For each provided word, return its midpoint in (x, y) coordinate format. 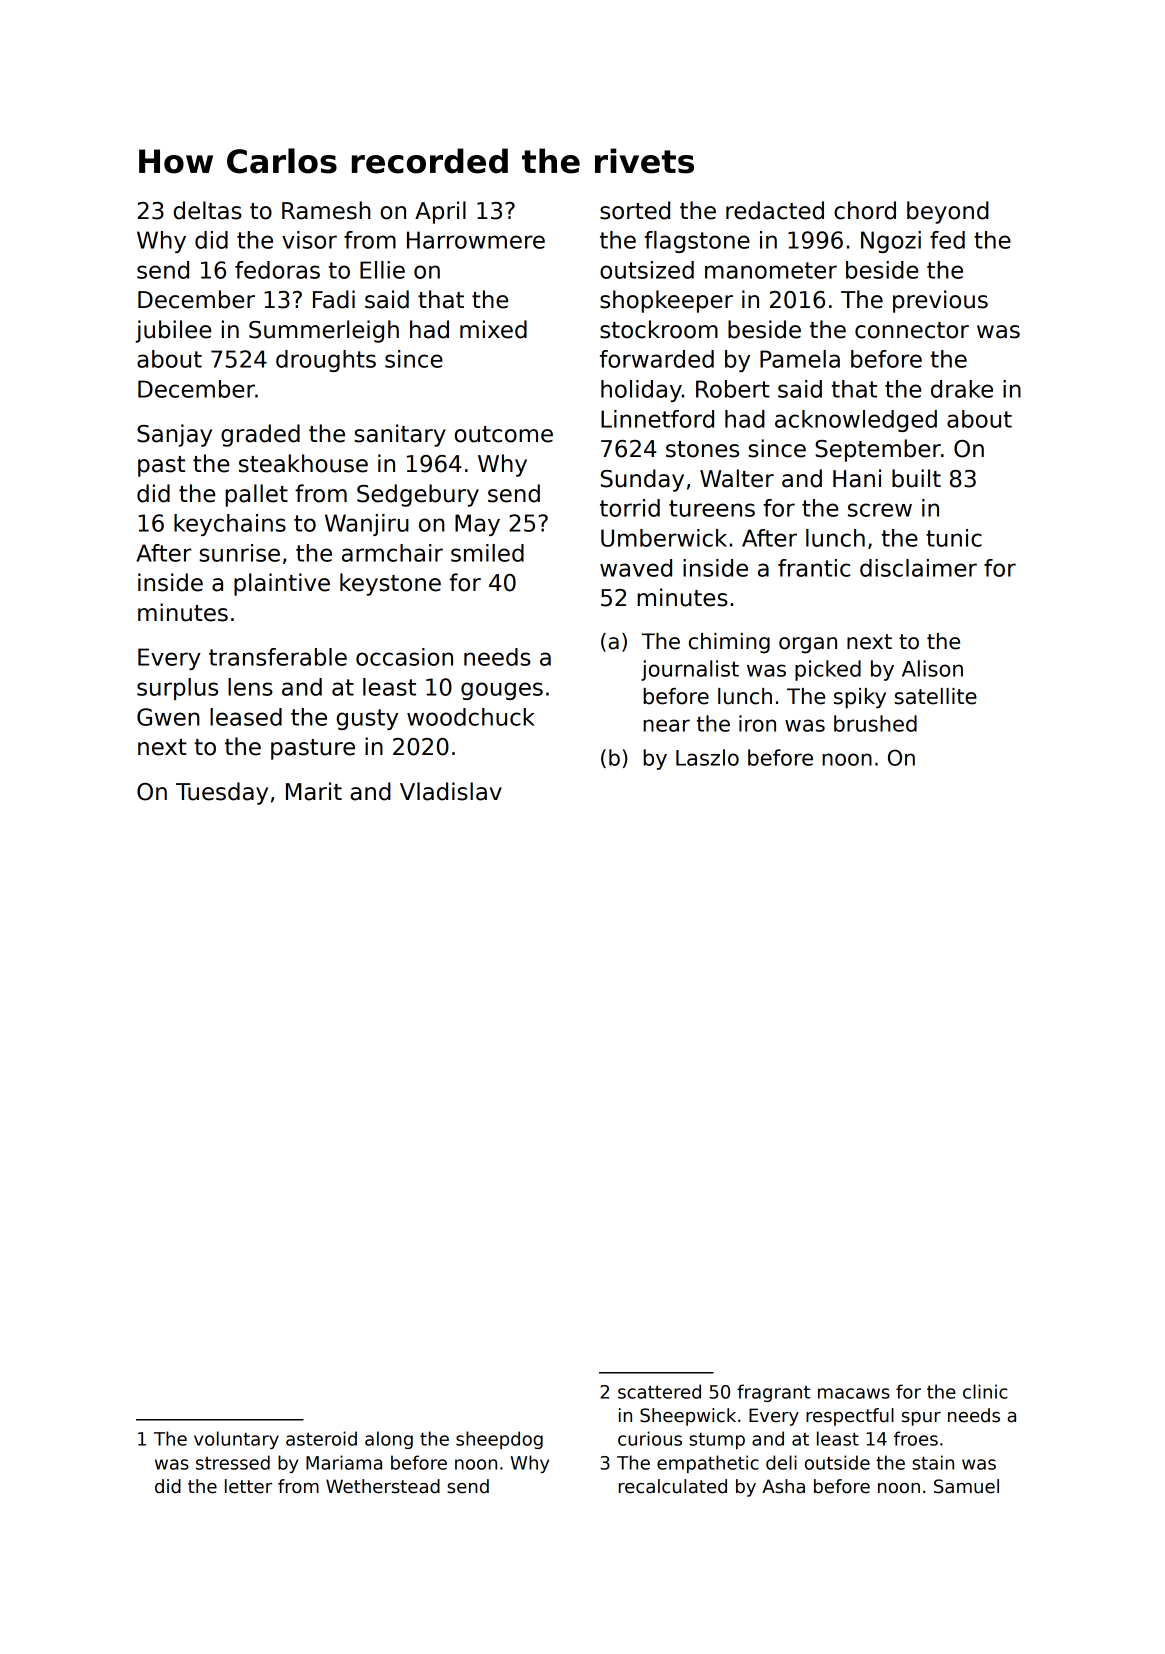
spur (921, 1419)
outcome (504, 434)
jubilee (173, 331)
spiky (860, 698)
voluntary (236, 1440)
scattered (659, 1391)
